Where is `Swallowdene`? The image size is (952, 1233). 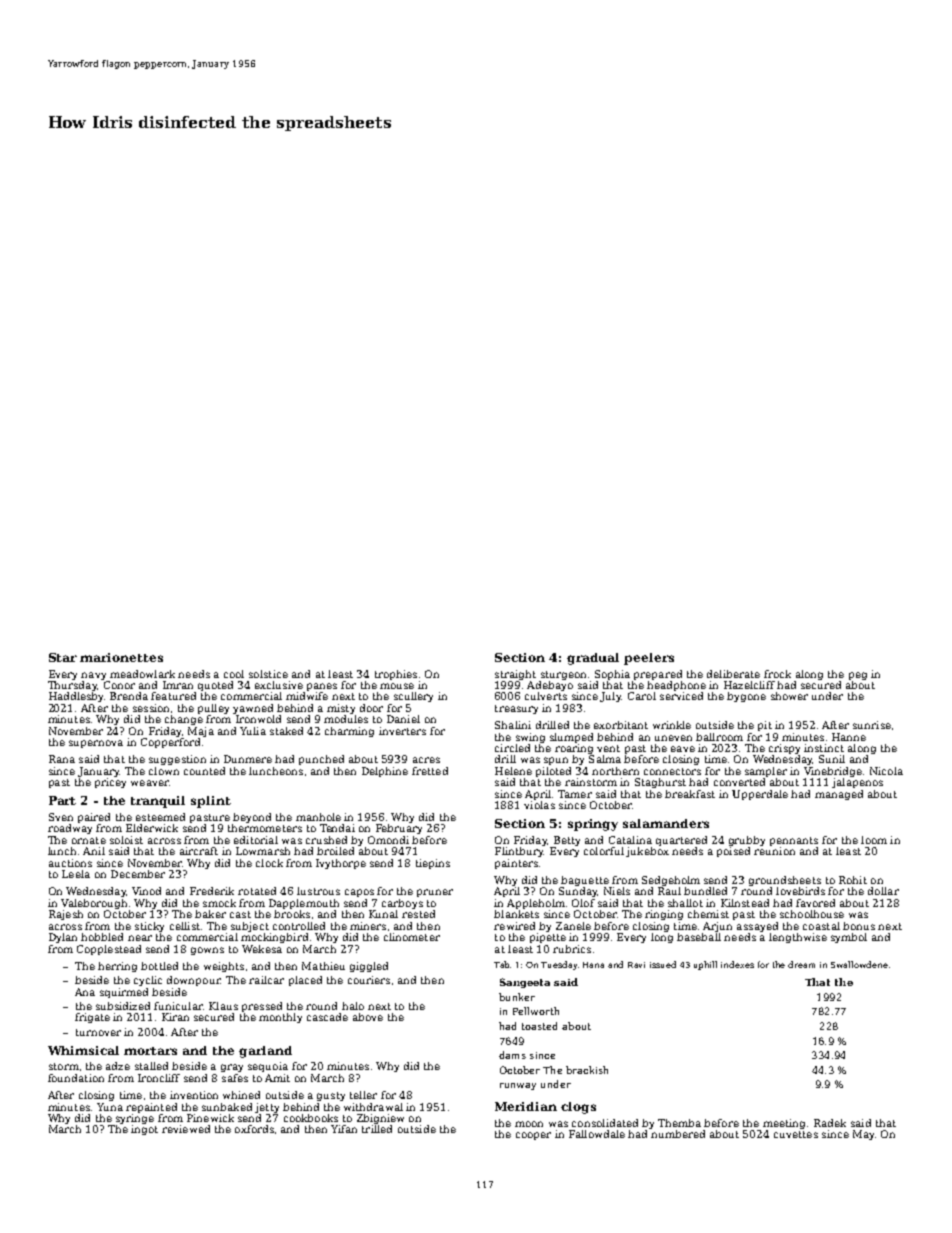
Swallowdene is located at coordinates (859, 964).
